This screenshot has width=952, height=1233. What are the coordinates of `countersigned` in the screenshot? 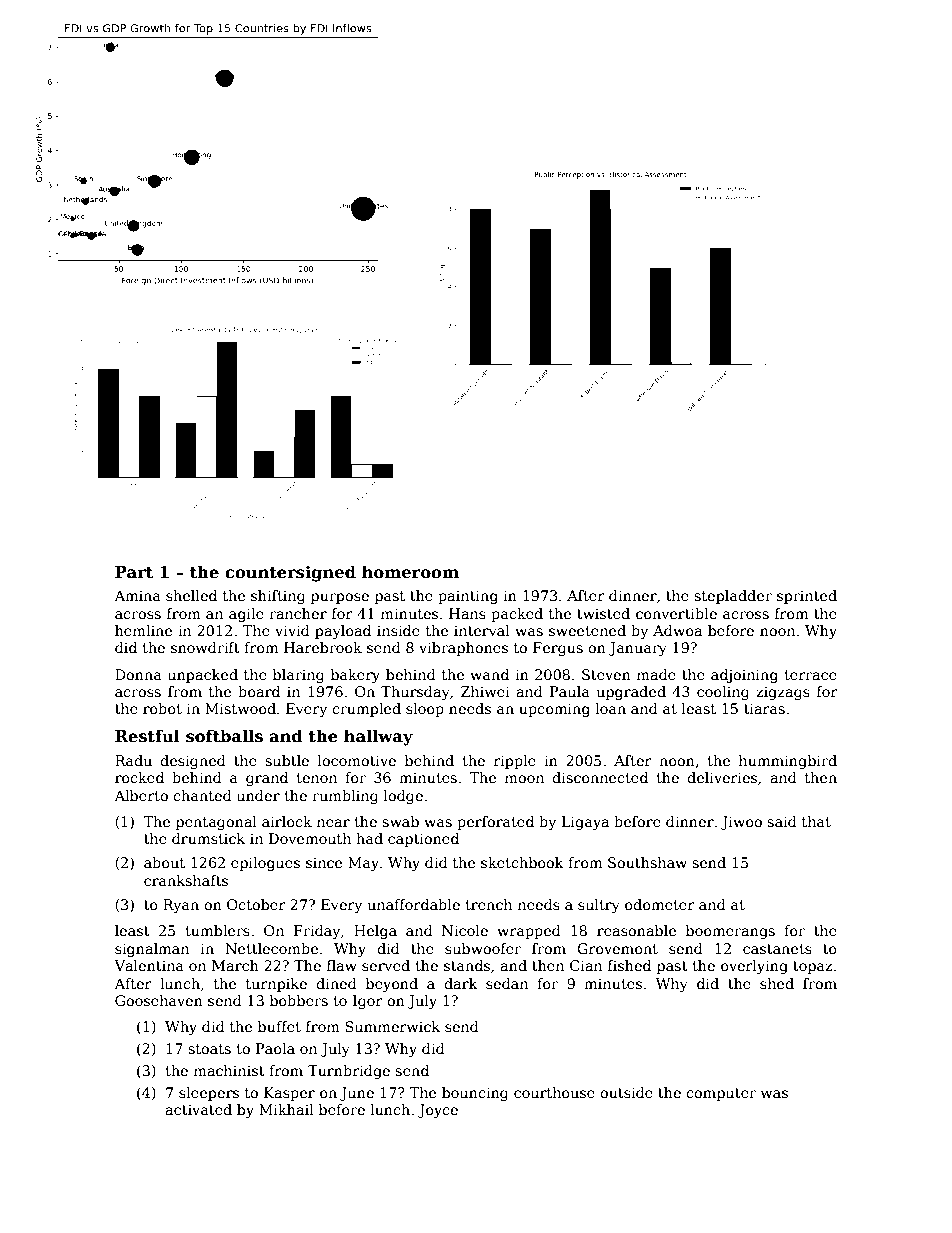 It's located at (290, 573).
